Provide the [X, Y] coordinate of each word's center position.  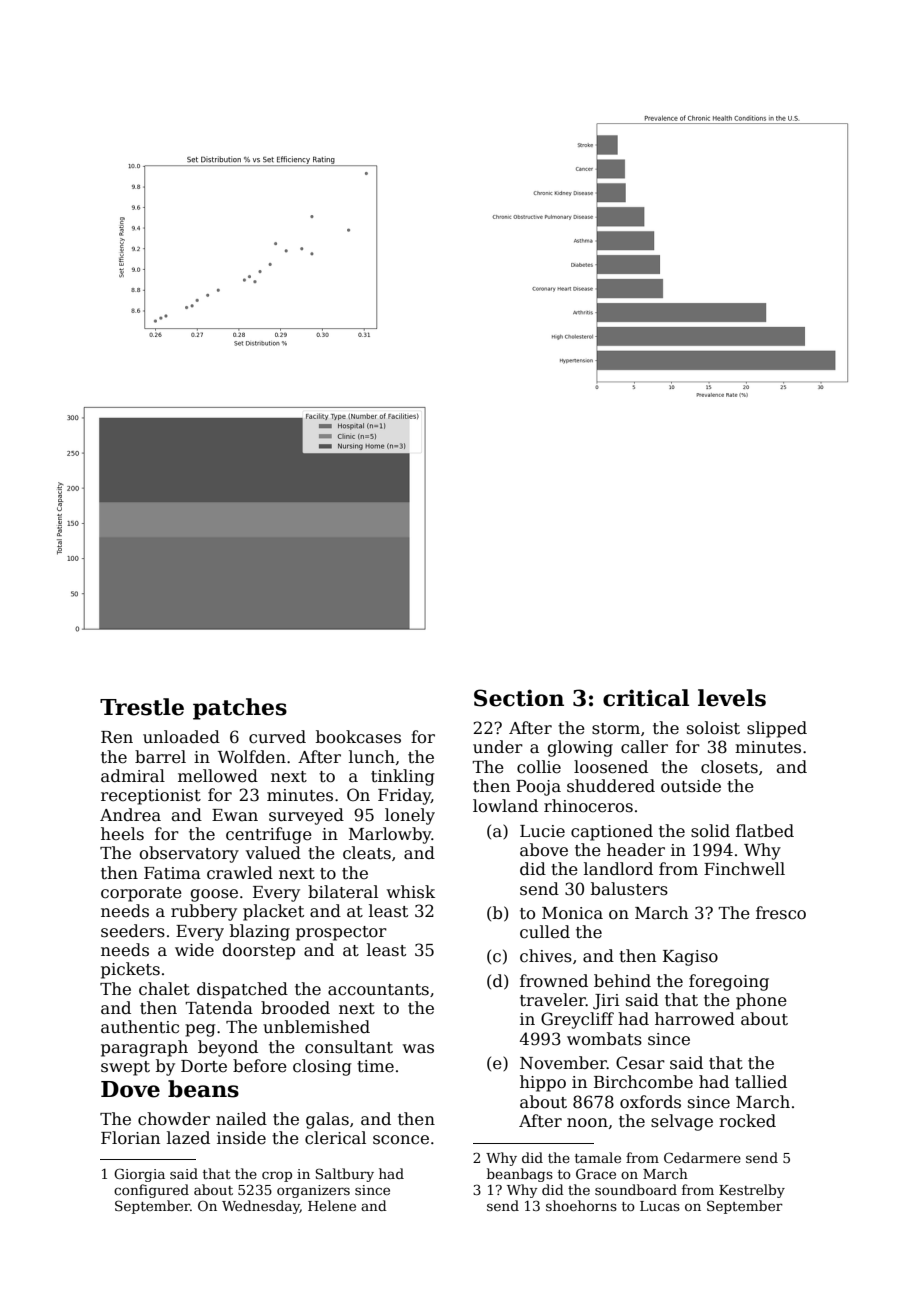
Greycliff [577, 1020]
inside [241, 1138]
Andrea [130, 815]
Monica [572, 913]
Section [519, 698]
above [544, 850]
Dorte [204, 1066]
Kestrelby [752, 1191]
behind [622, 981]
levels [732, 698]
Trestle [142, 707]
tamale [598, 1157]
